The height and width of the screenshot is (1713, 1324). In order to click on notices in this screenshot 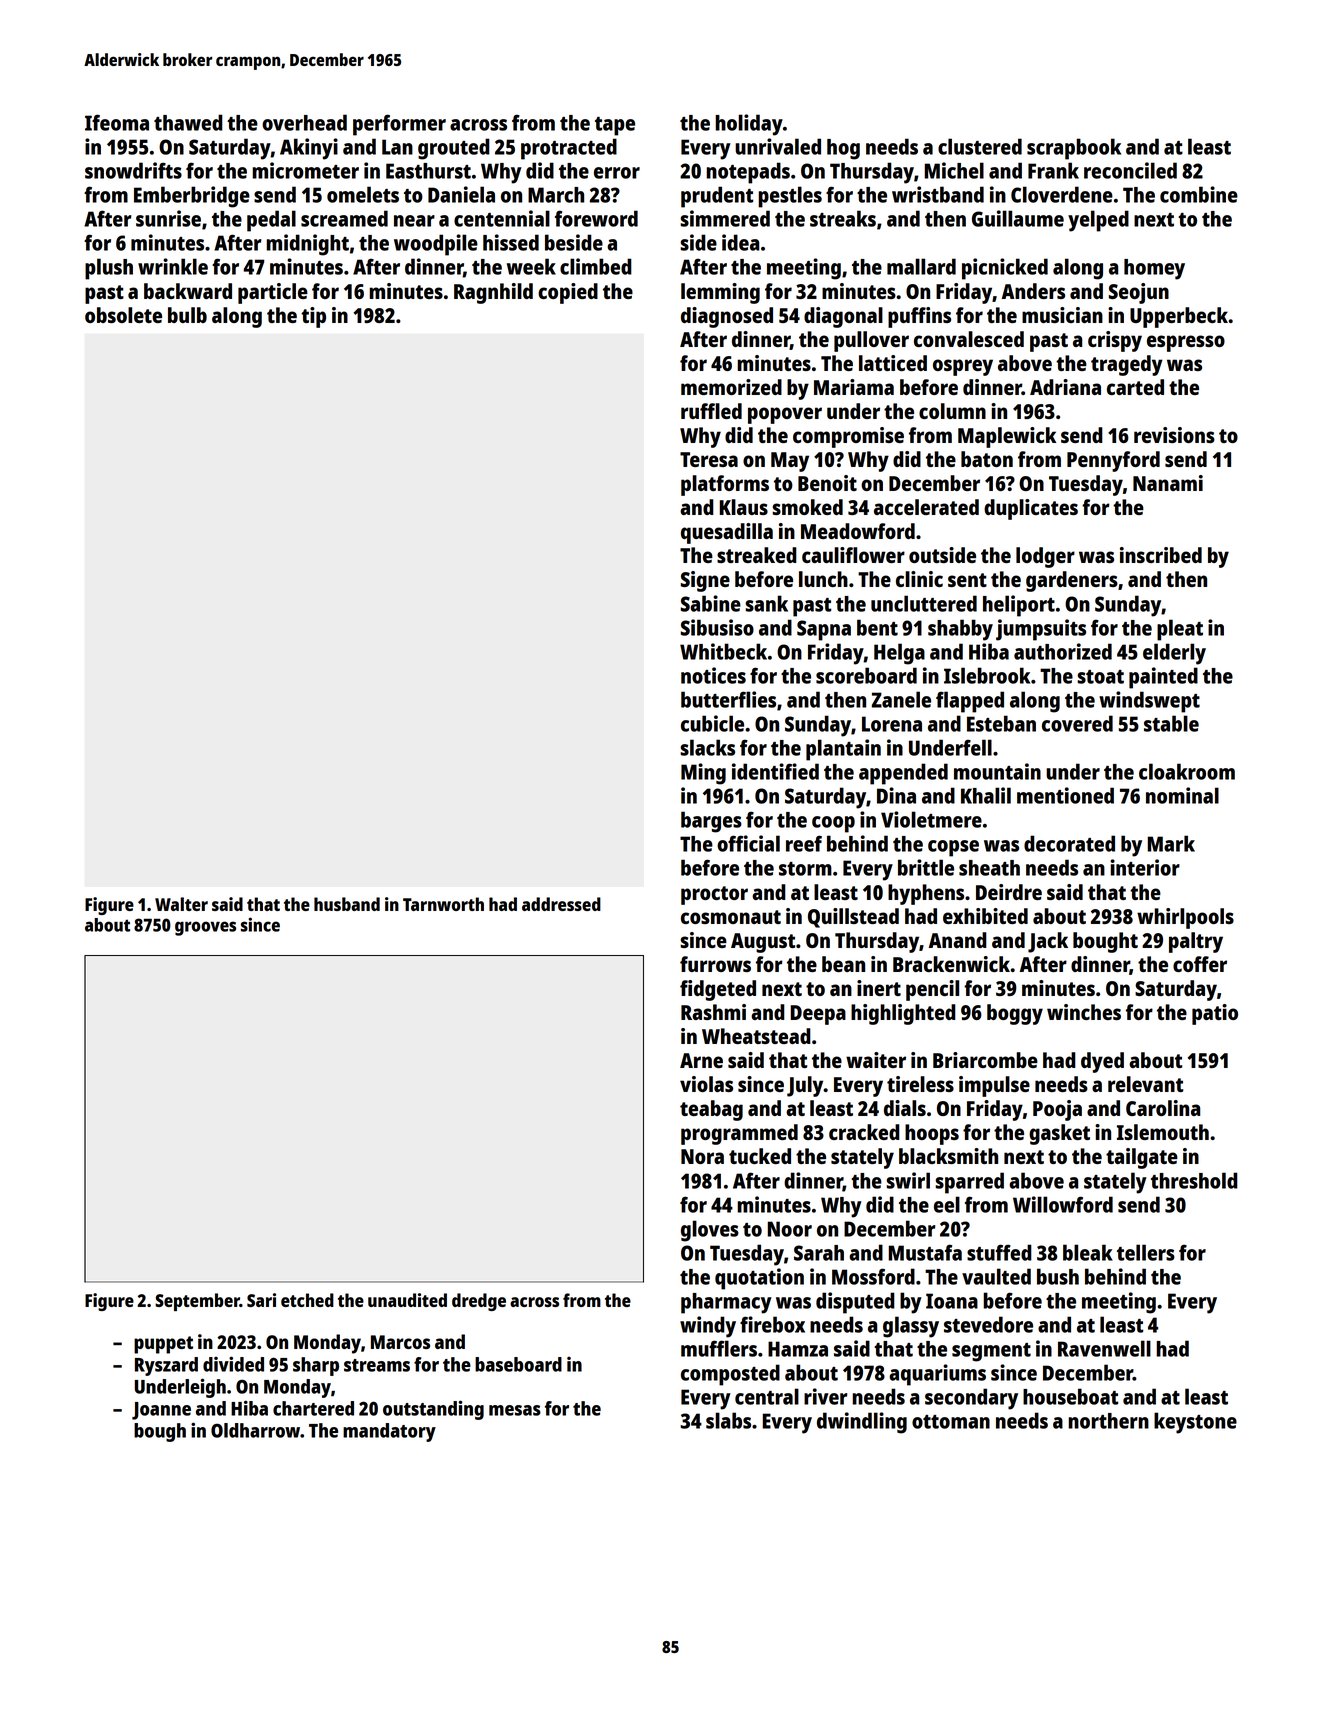, I will do `click(713, 675)`.
